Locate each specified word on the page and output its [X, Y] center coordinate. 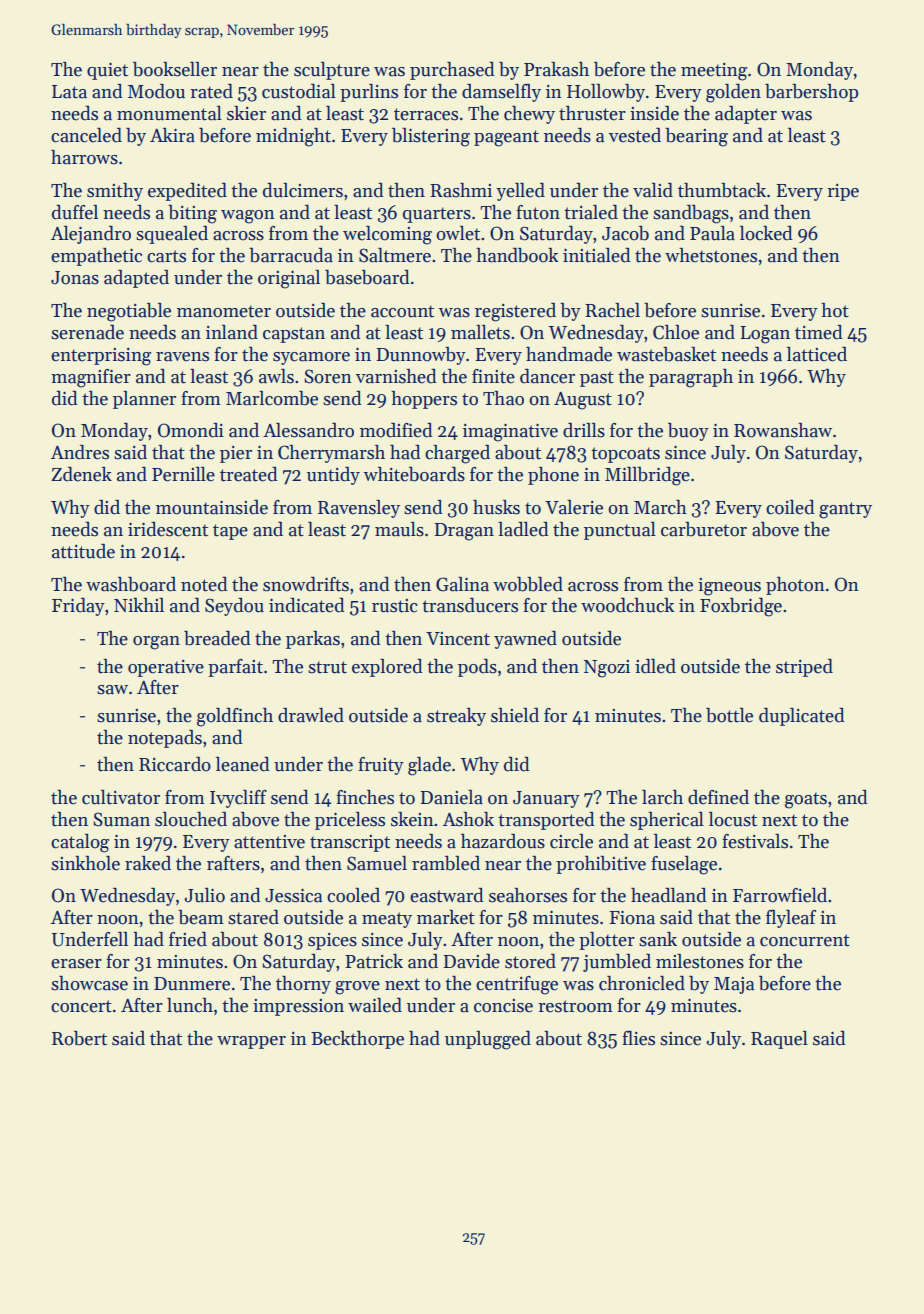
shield [515, 715]
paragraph [691, 378]
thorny [303, 985]
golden [733, 93]
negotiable [129, 312]
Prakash [556, 69]
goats [806, 800]
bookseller [175, 69]
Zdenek [81, 474]
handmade [569, 354]
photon [795, 586]
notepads [165, 739]
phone [553, 476]
